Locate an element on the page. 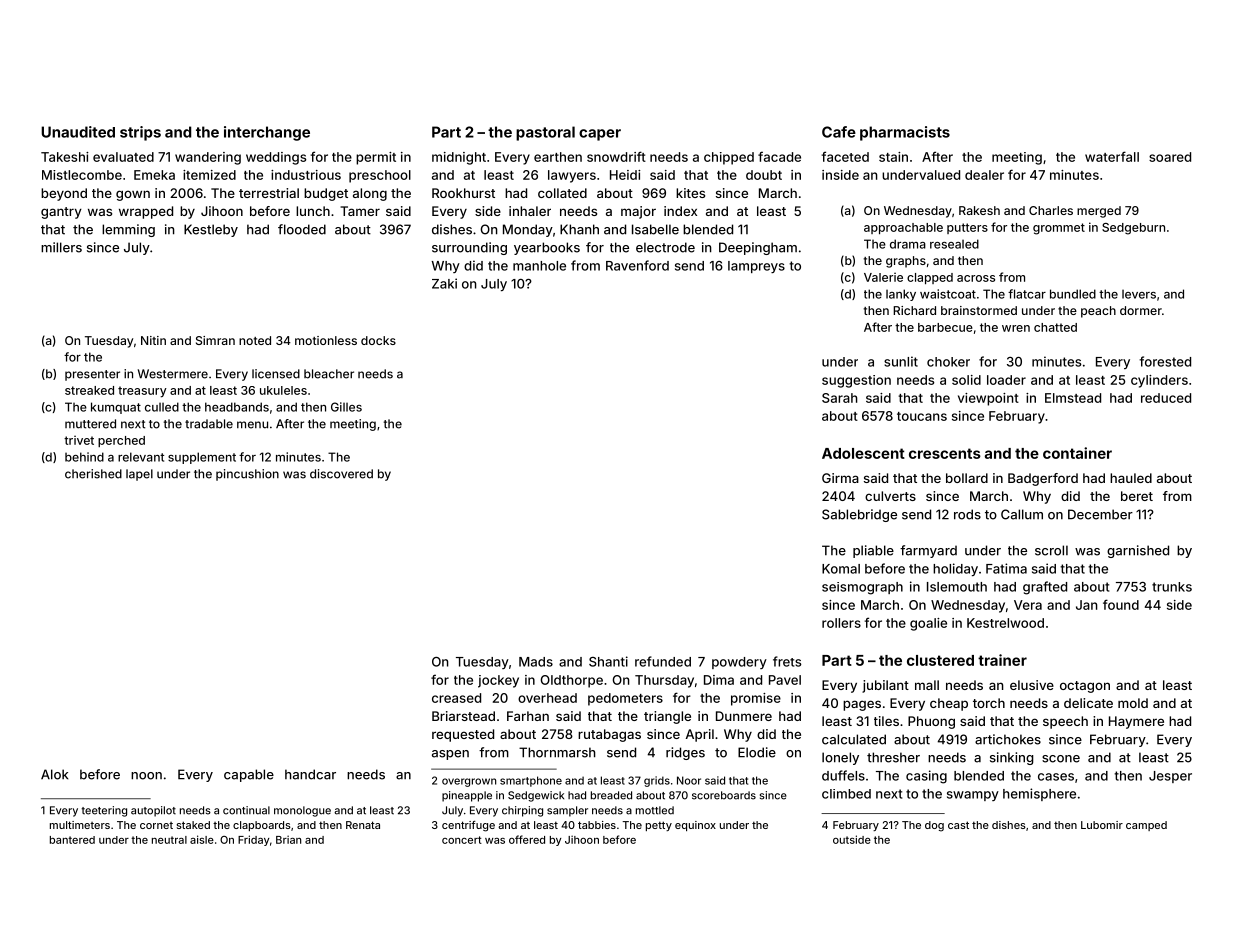 This image has width=1233, height=952. strips is located at coordinates (140, 133).
